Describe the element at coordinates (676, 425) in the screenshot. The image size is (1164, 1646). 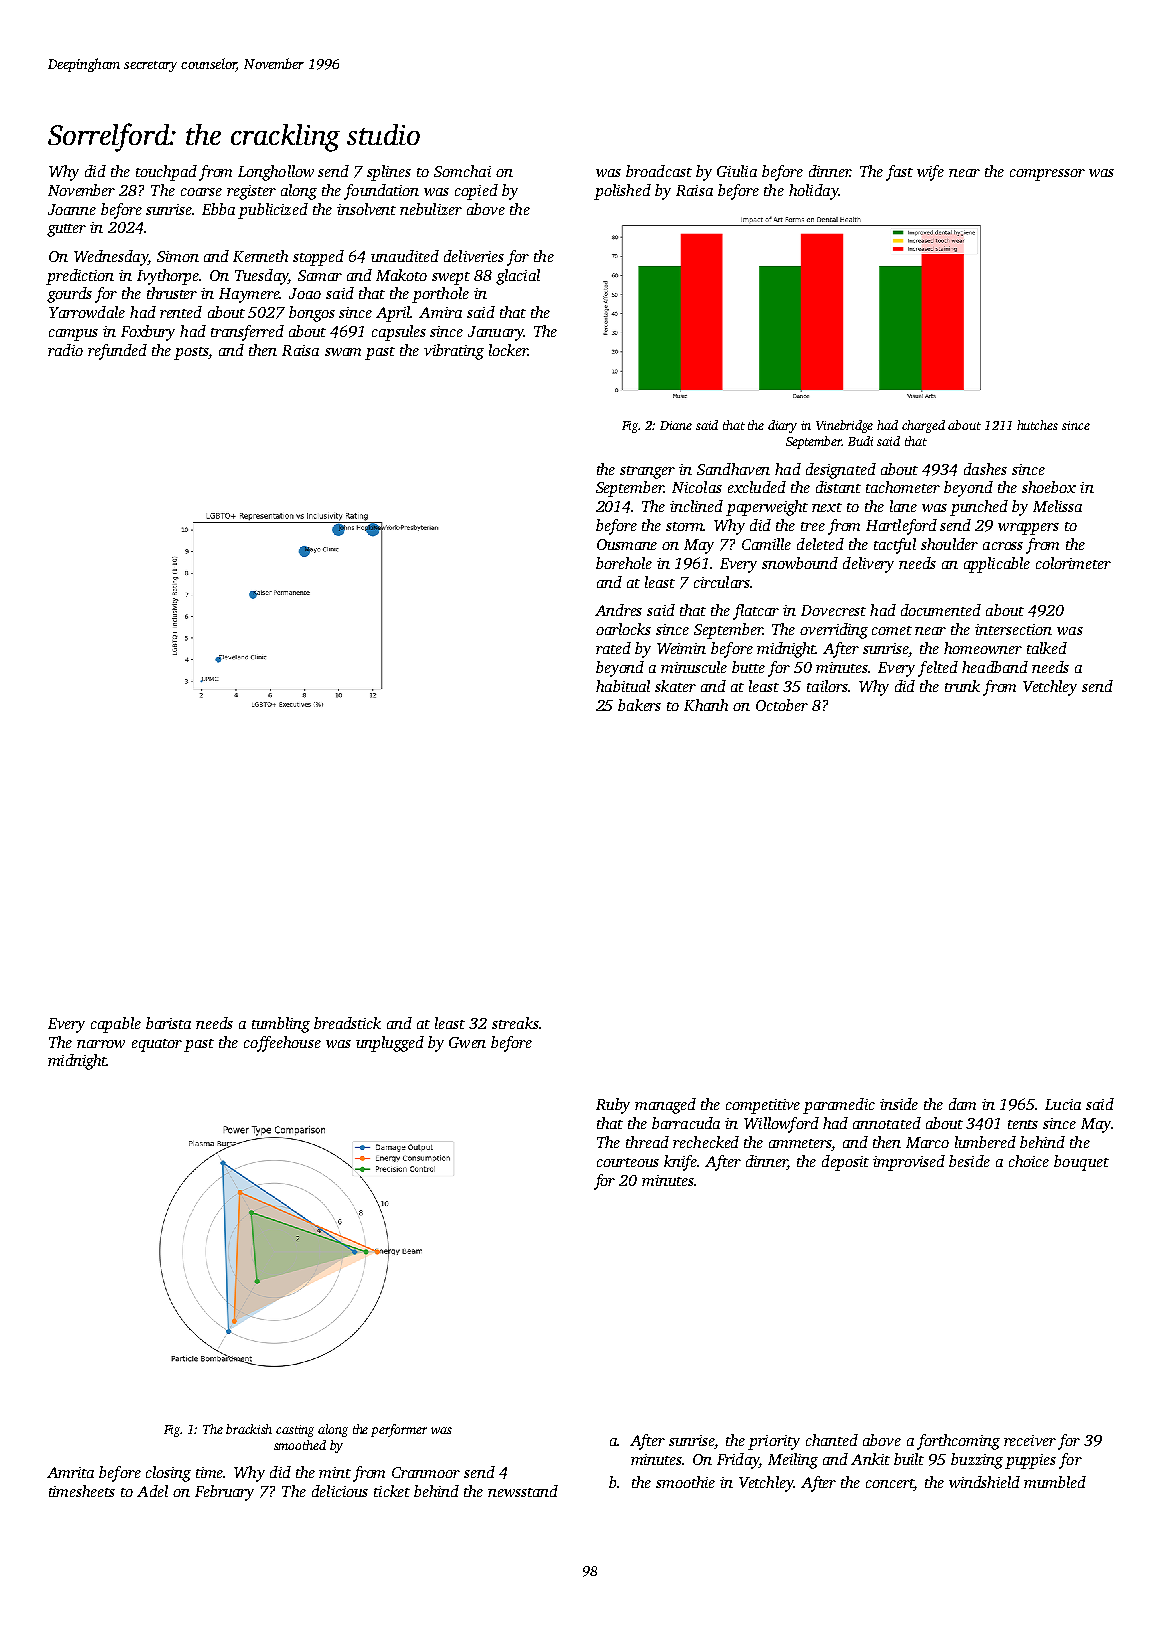
I see `Diane` at that location.
